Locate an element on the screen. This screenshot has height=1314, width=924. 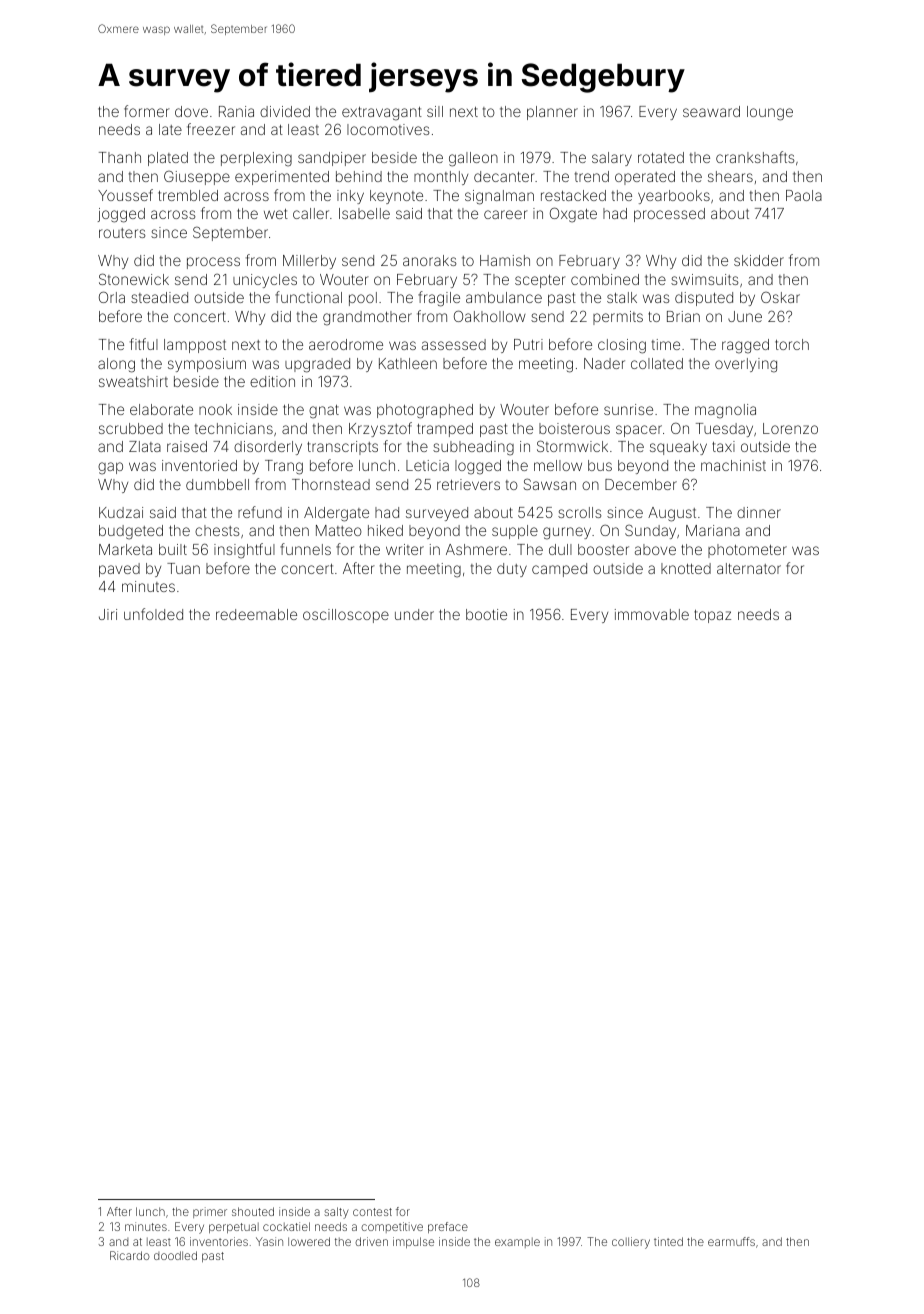
tinted is located at coordinates (668, 1241).
